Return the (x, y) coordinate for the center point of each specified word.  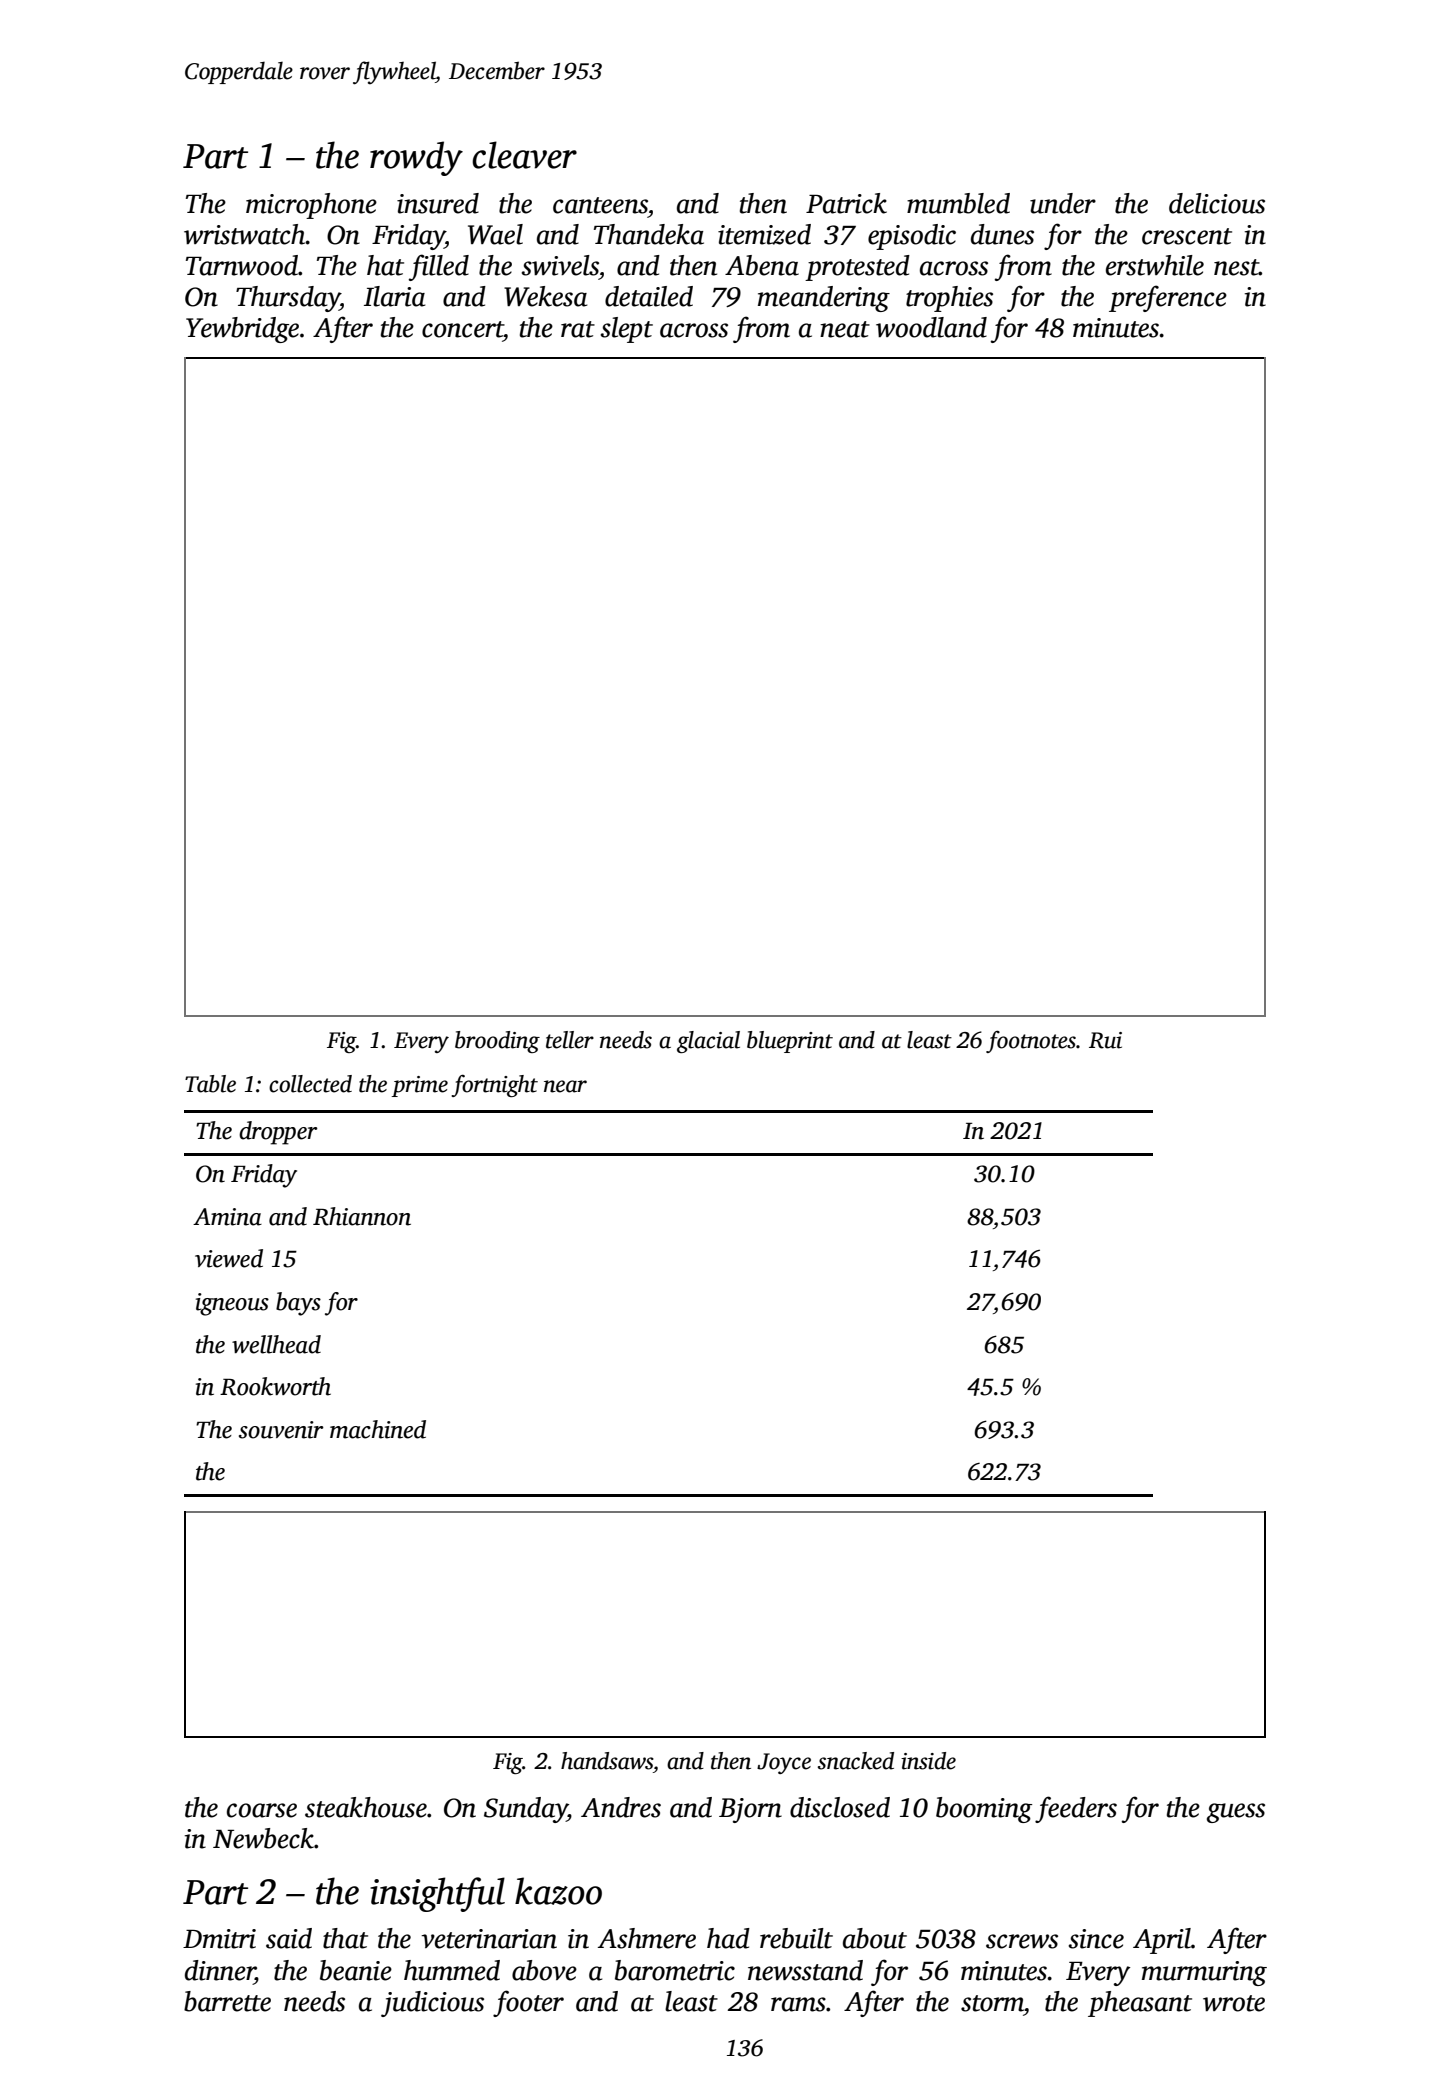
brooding (497, 1042)
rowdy (416, 158)
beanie (356, 1970)
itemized (764, 234)
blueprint (790, 1042)
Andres (621, 1807)
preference (1168, 298)
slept (626, 330)
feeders (1076, 1809)
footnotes (1031, 1041)
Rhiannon (362, 1216)
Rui (1105, 1040)
